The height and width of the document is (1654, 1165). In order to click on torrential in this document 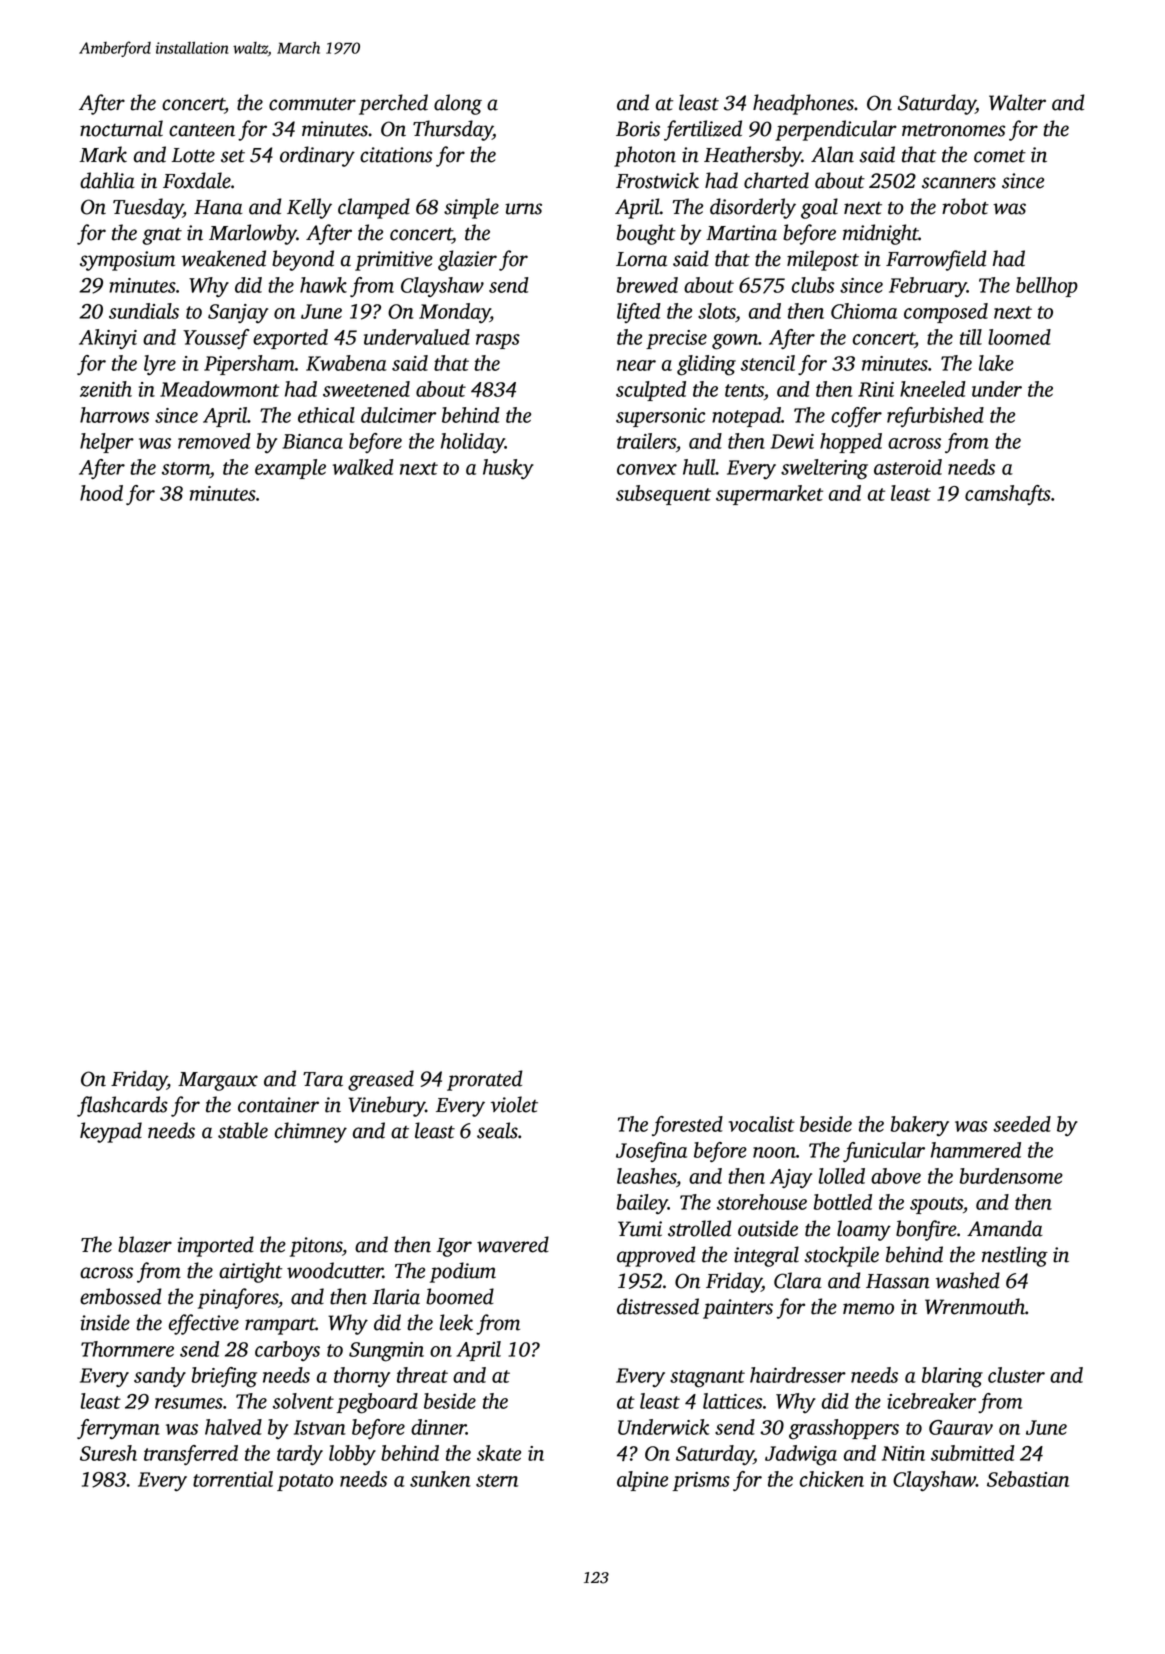, I will do `click(233, 1479)`.
